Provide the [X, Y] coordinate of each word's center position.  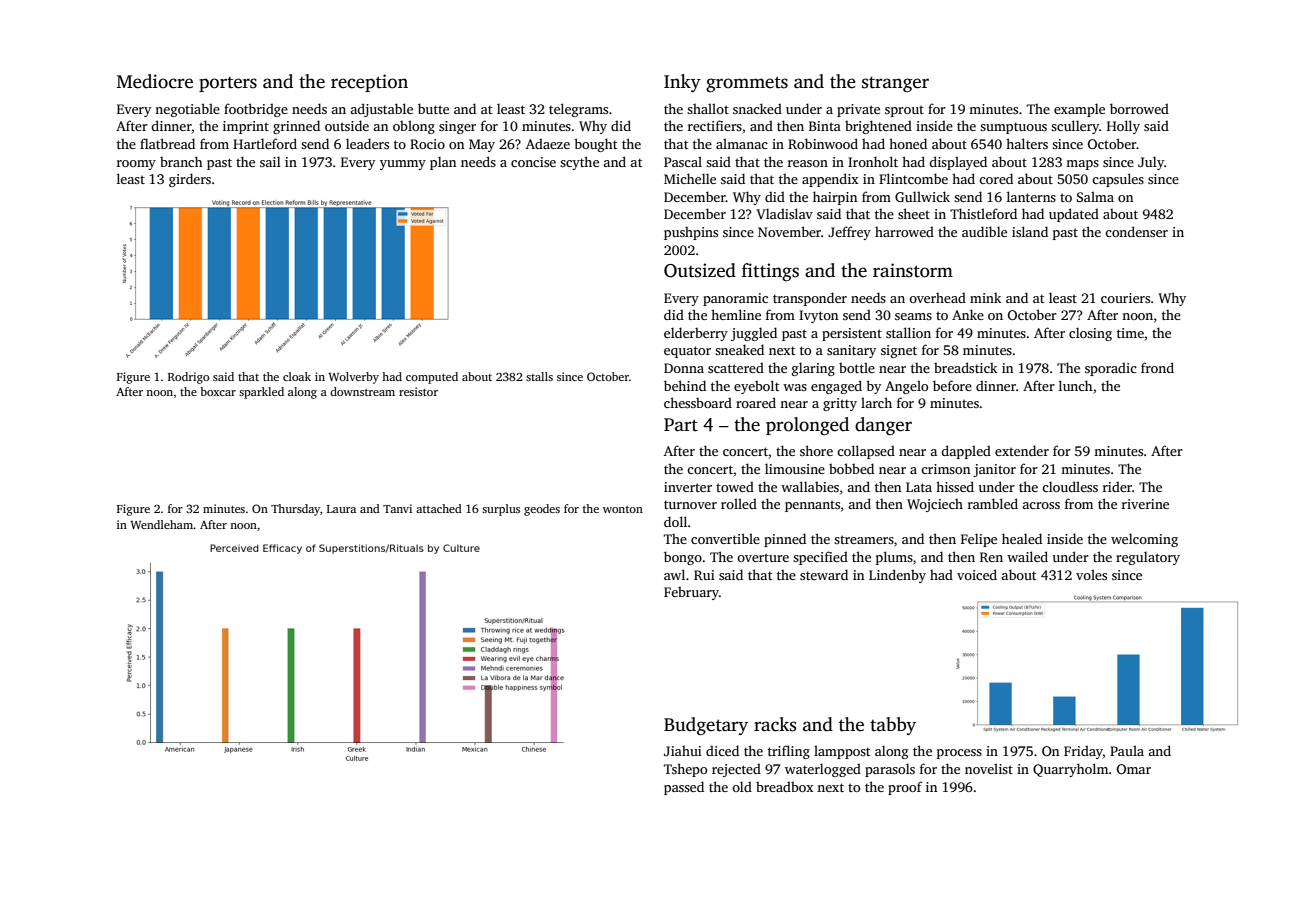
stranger [895, 84]
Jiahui [683, 751]
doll [675, 521]
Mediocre [155, 81]
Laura [341, 509]
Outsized [700, 270]
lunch [1076, 385]
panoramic [735, 299]
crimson [945, 469]
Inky [682, 83]
